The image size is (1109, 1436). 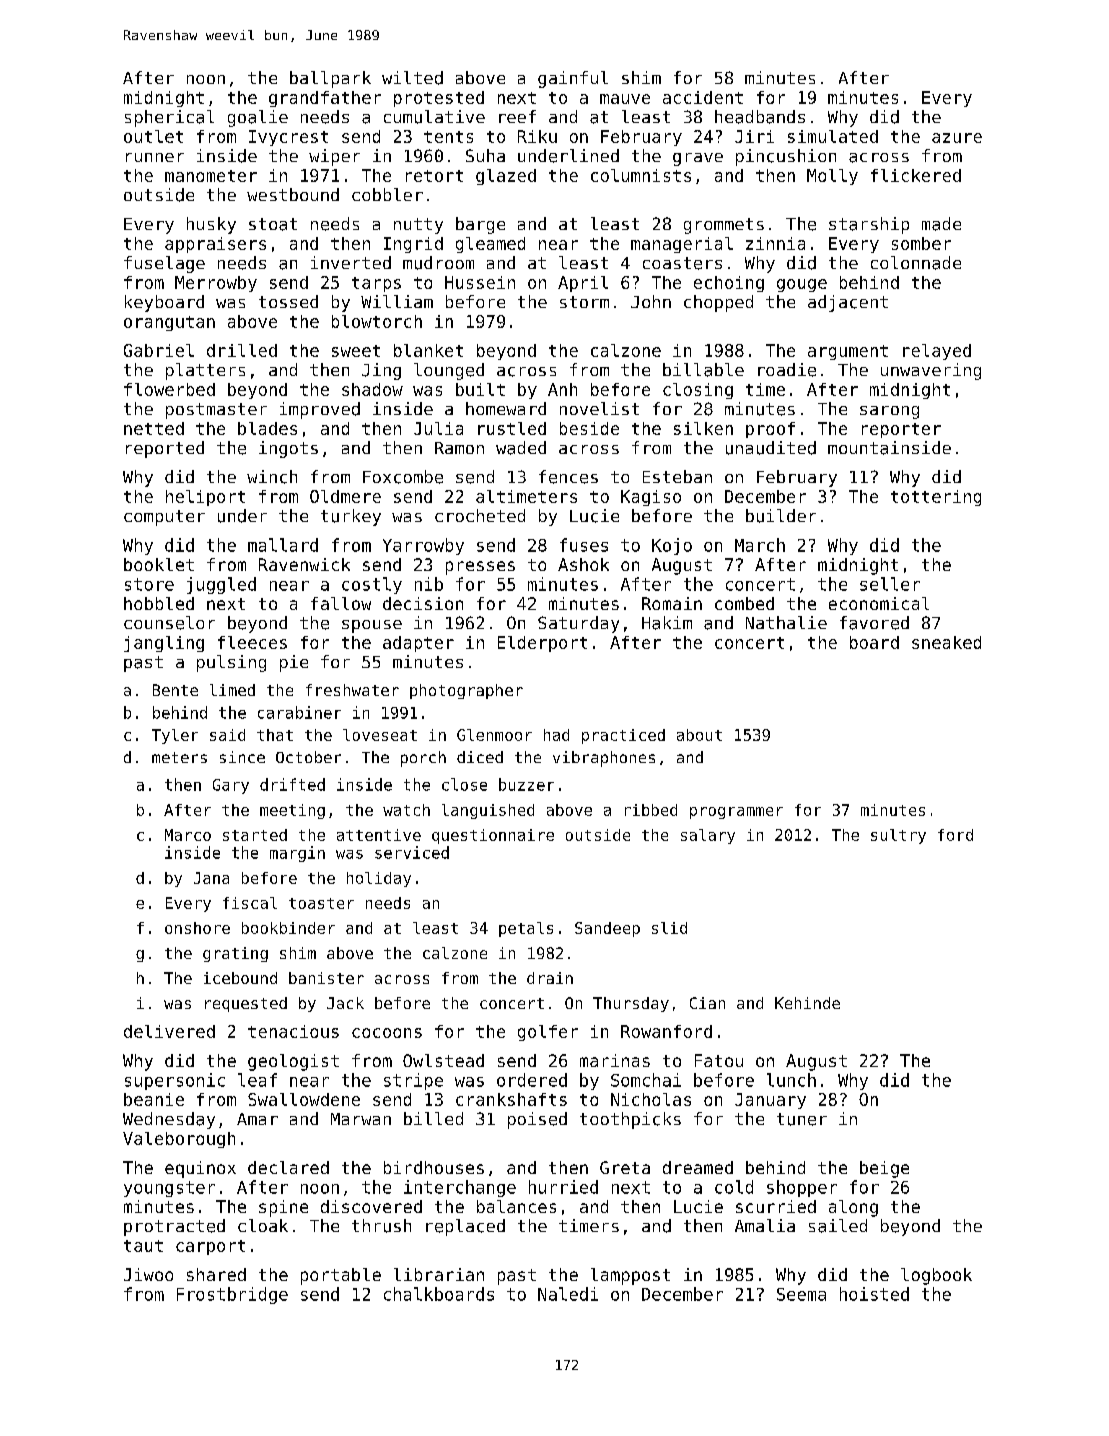 I want to click on presses, so click(x=480, y=568).
